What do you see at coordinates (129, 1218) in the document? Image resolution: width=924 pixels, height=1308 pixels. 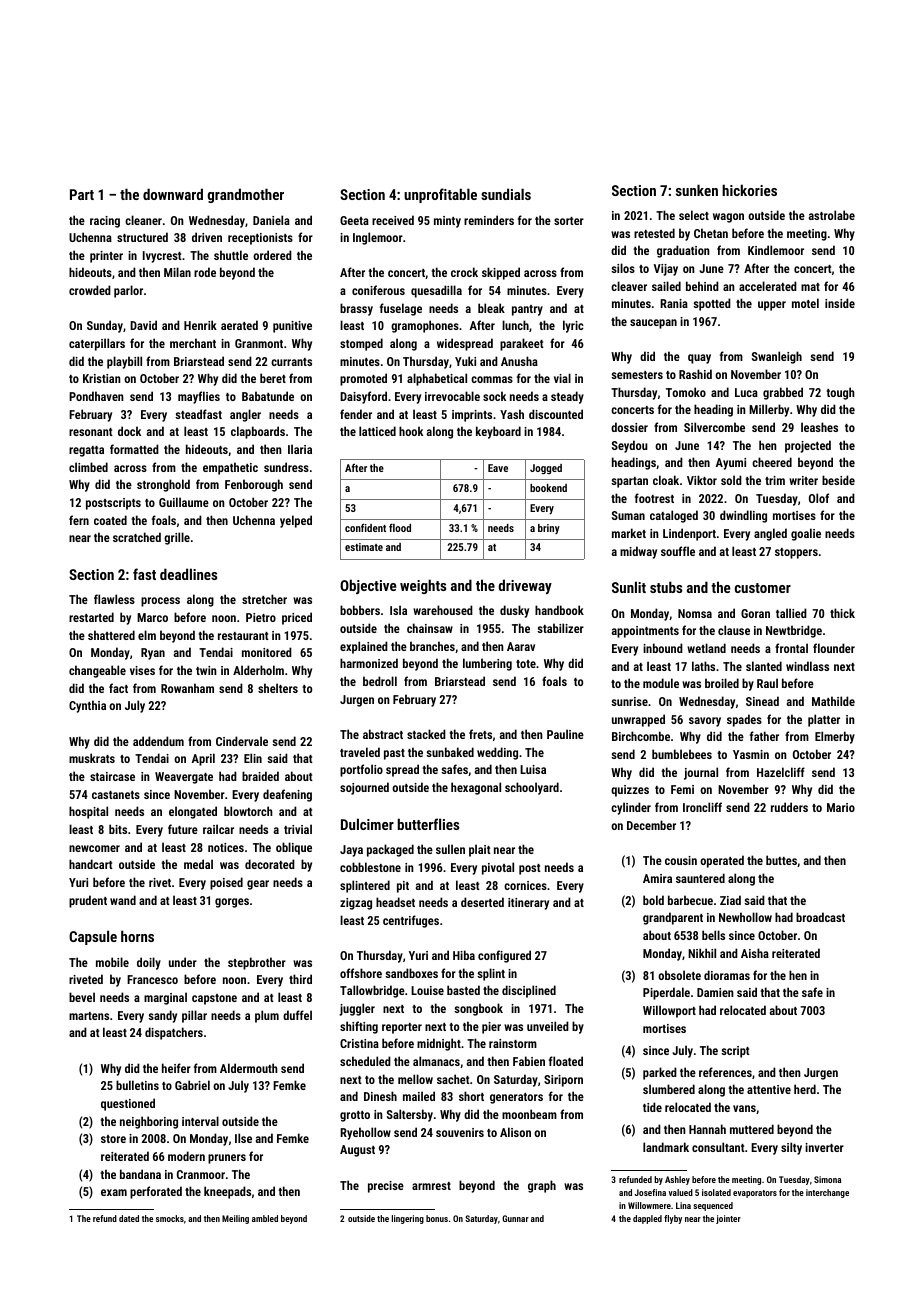 I see `dated` at bounding box center [129, 1218].
